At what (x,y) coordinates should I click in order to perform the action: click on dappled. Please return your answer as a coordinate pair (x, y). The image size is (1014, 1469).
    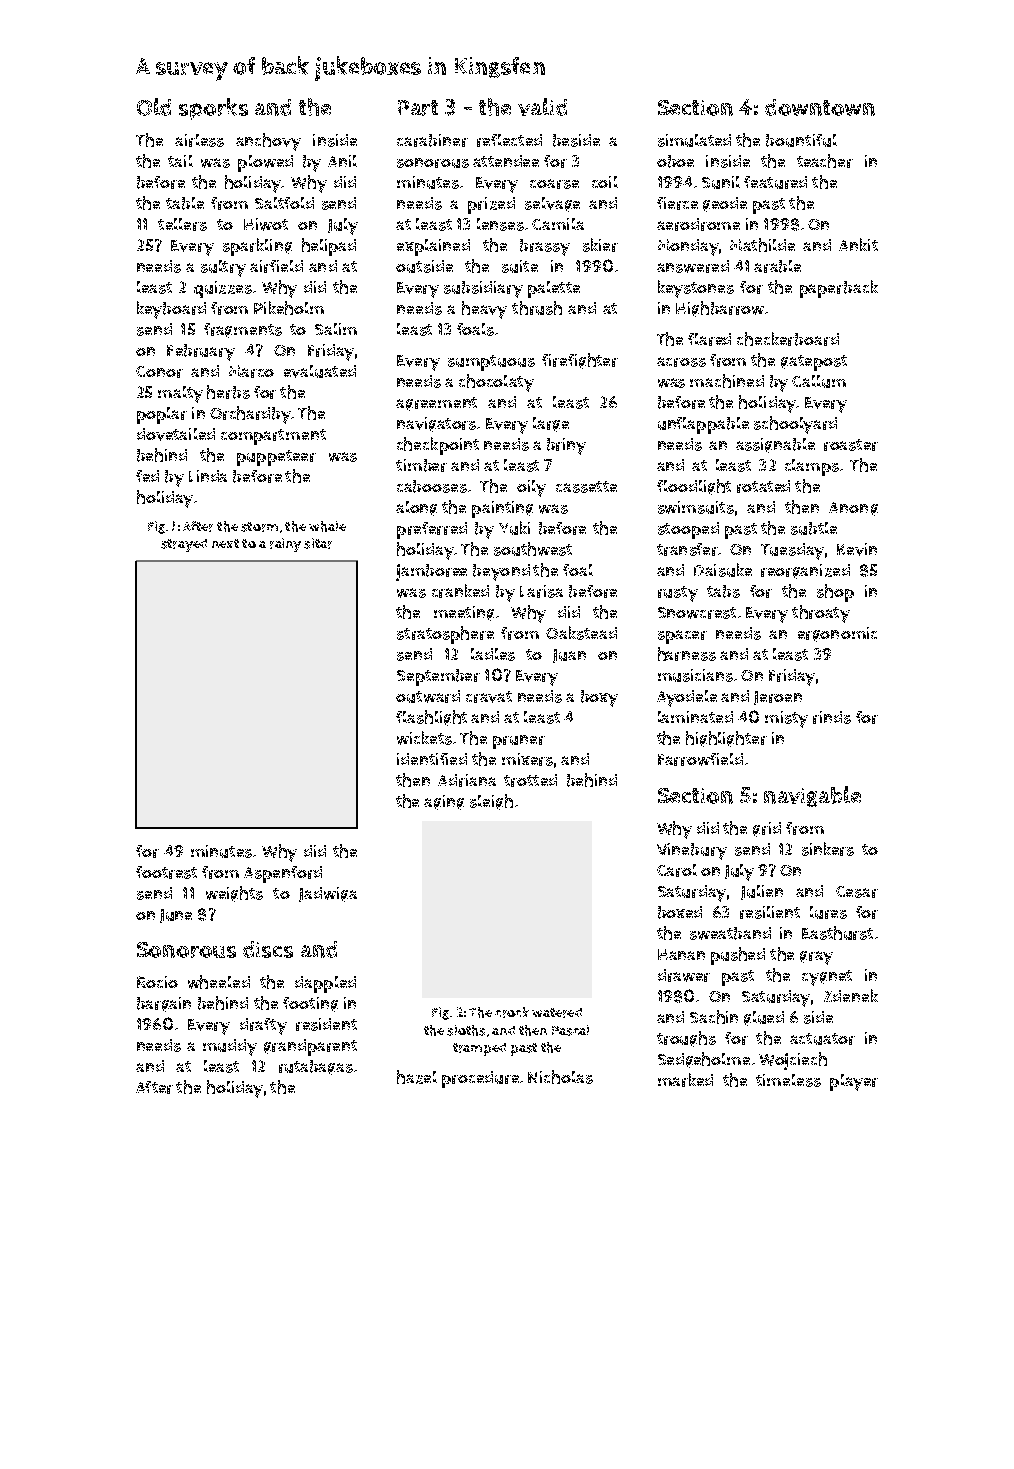
    Looking at the image, I should click on (325, 984).
